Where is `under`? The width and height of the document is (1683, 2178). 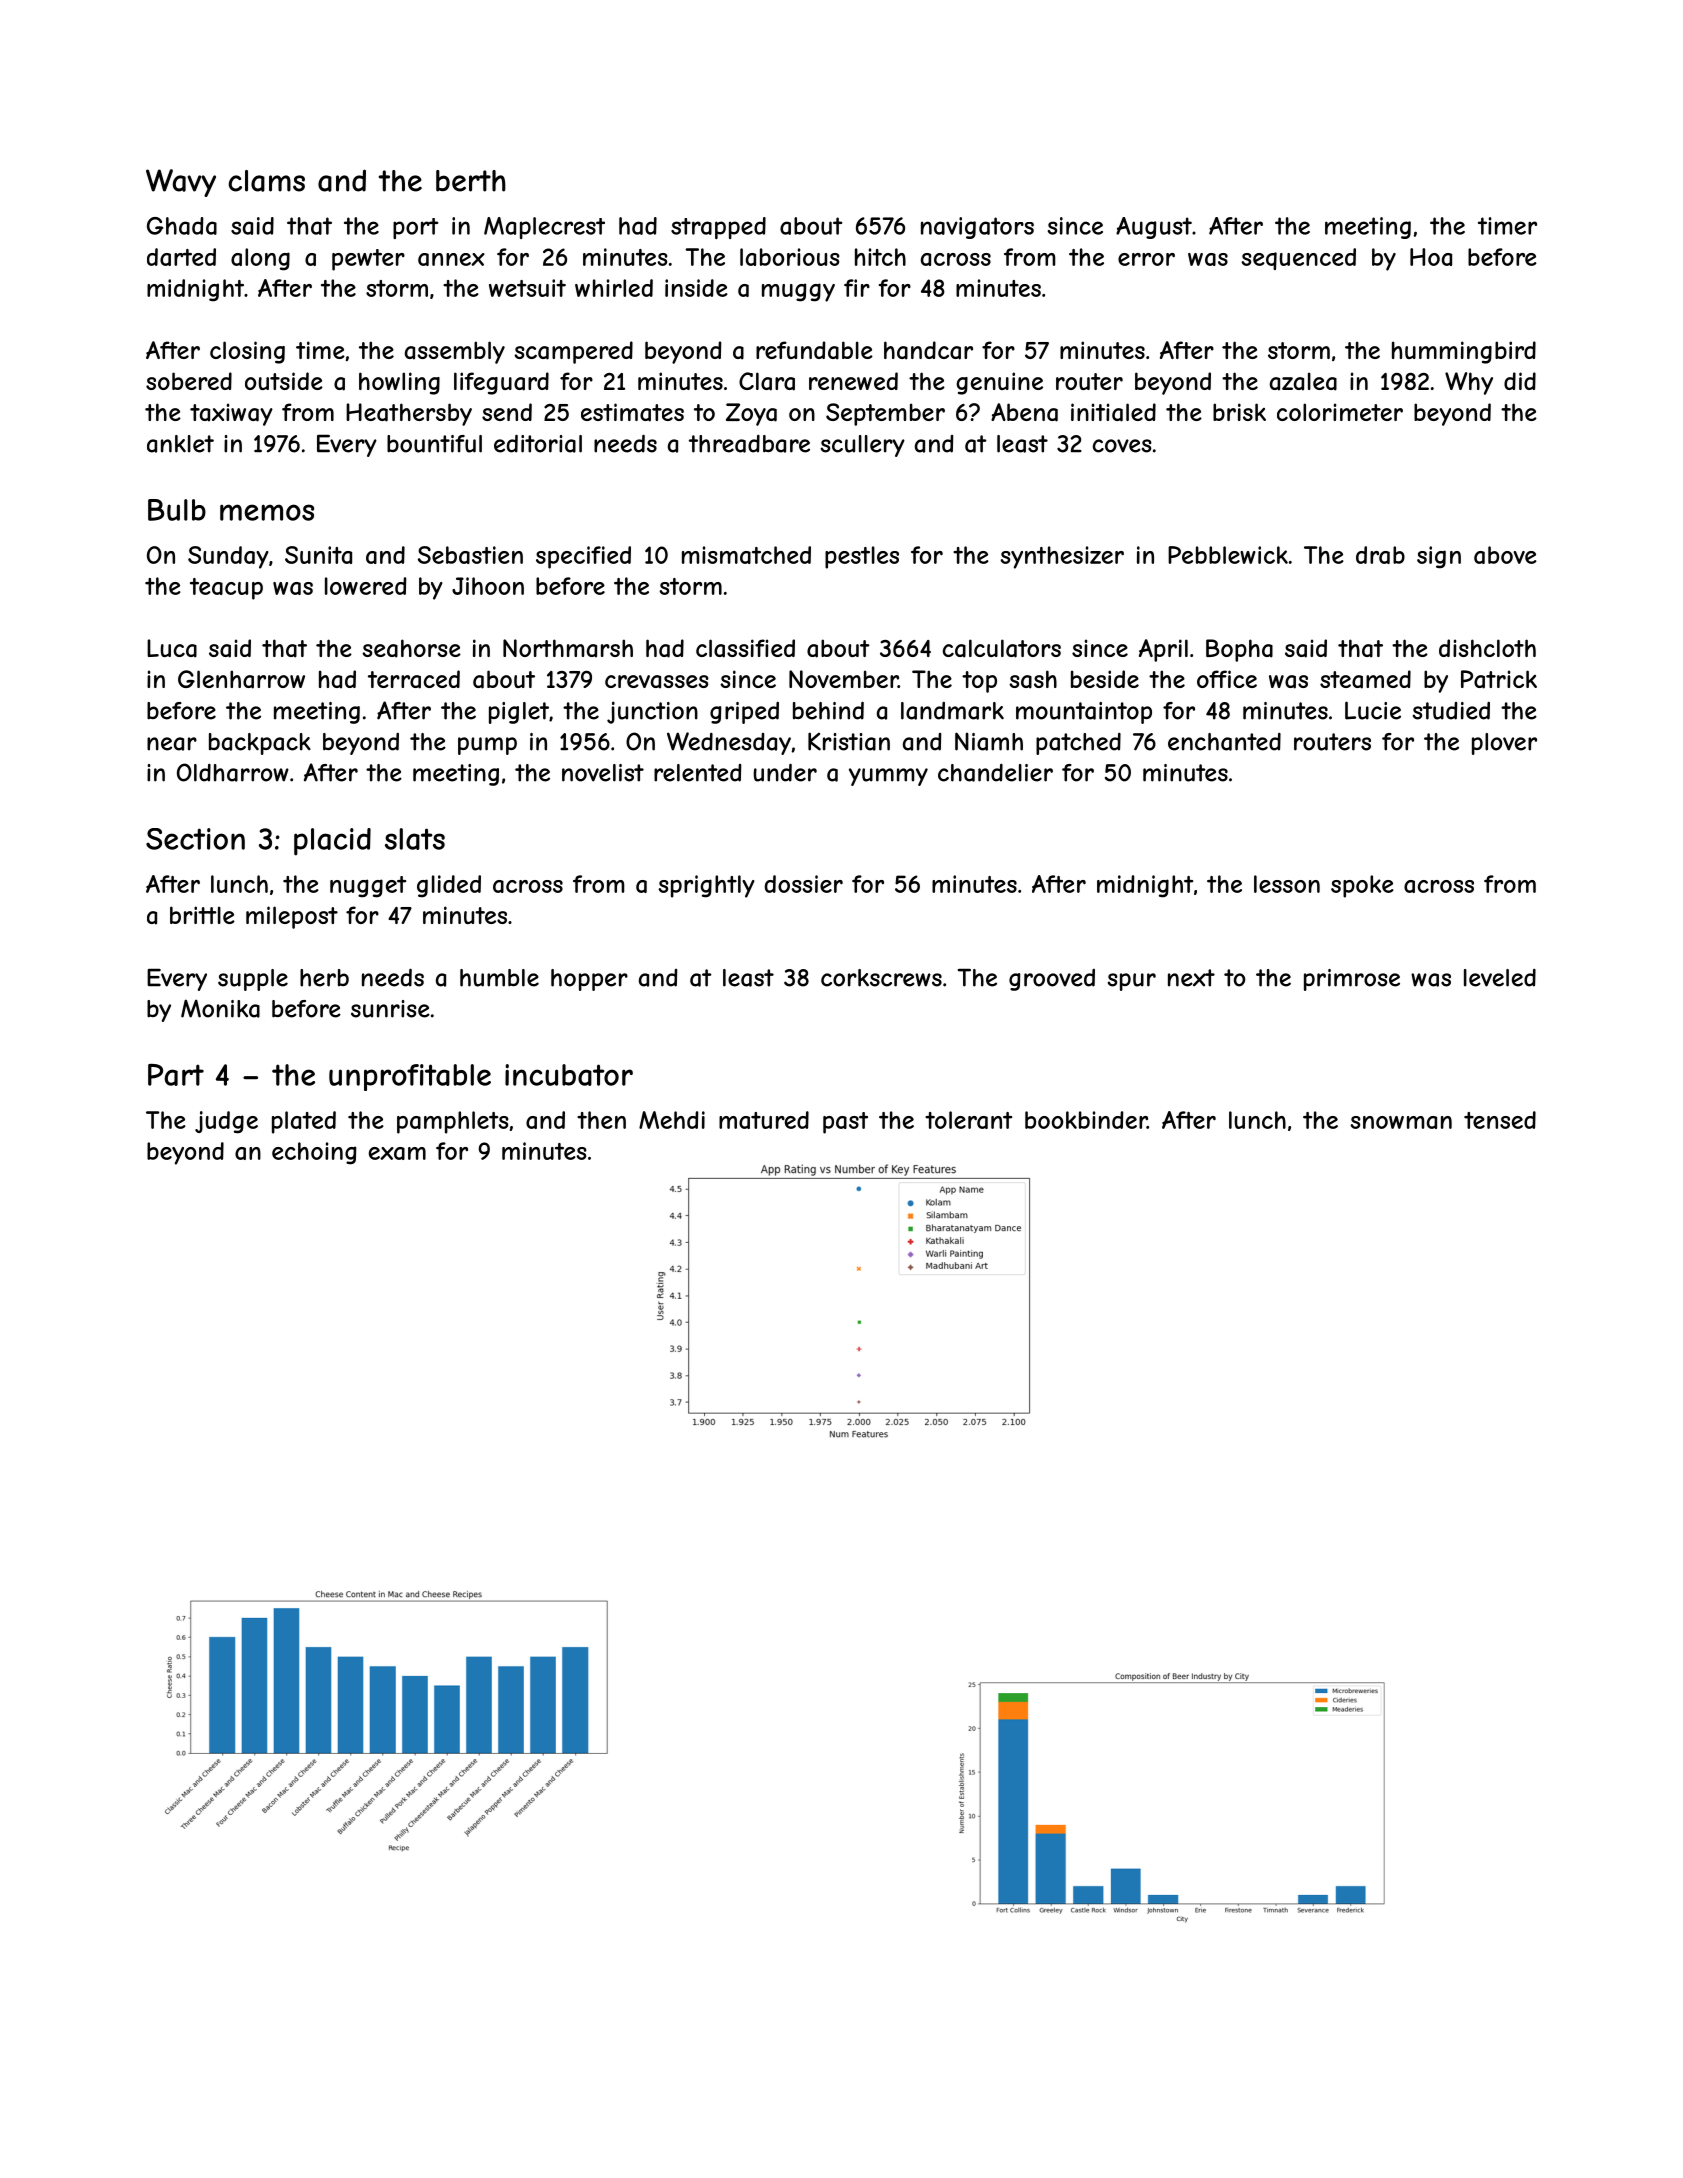 under is located at coordinates (785, 772).
